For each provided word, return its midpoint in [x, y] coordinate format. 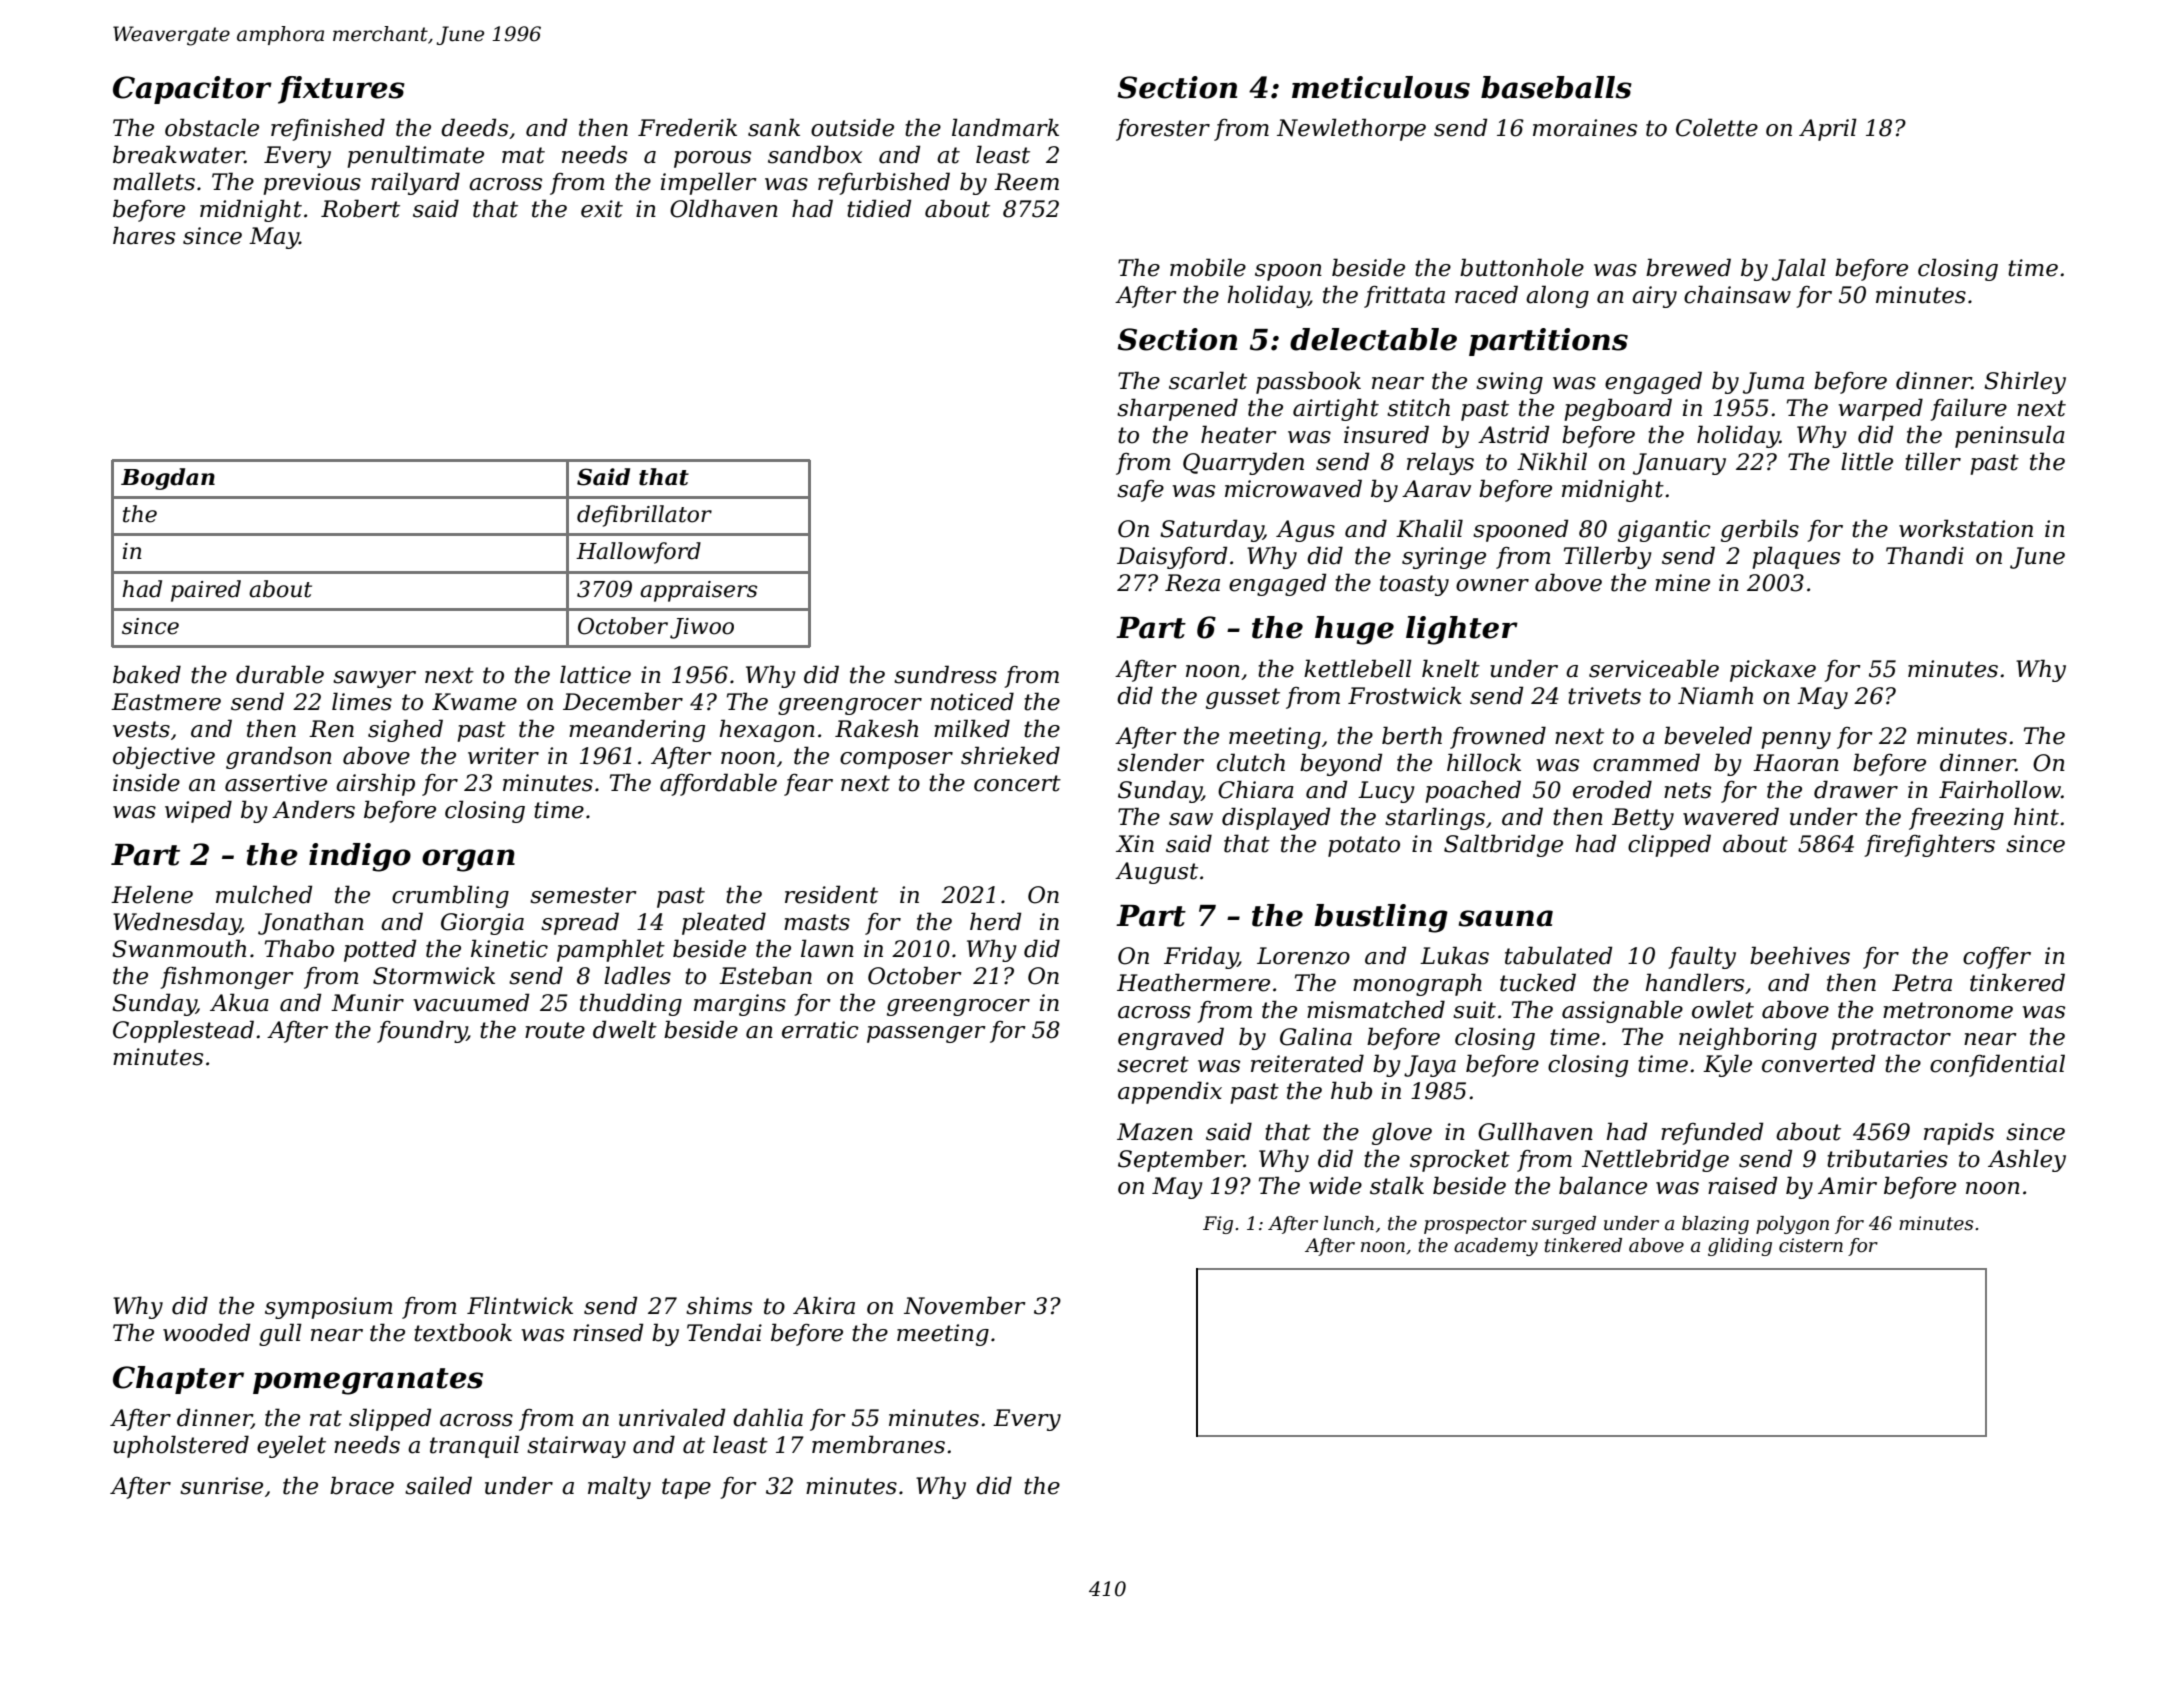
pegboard [1618, 409]
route [555, 1030]
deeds [474, 127]
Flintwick [520, 1305]
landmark [1005, 127]
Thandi [1925, 555]
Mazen [1155, 1132]
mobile [1208, 267]
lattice [595, 674]
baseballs [1556, 87]
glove [1402, 1133]
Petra [1922, 983]
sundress [945, 674]
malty [619, 1487]
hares [144, 235]
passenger [926, 1034]
